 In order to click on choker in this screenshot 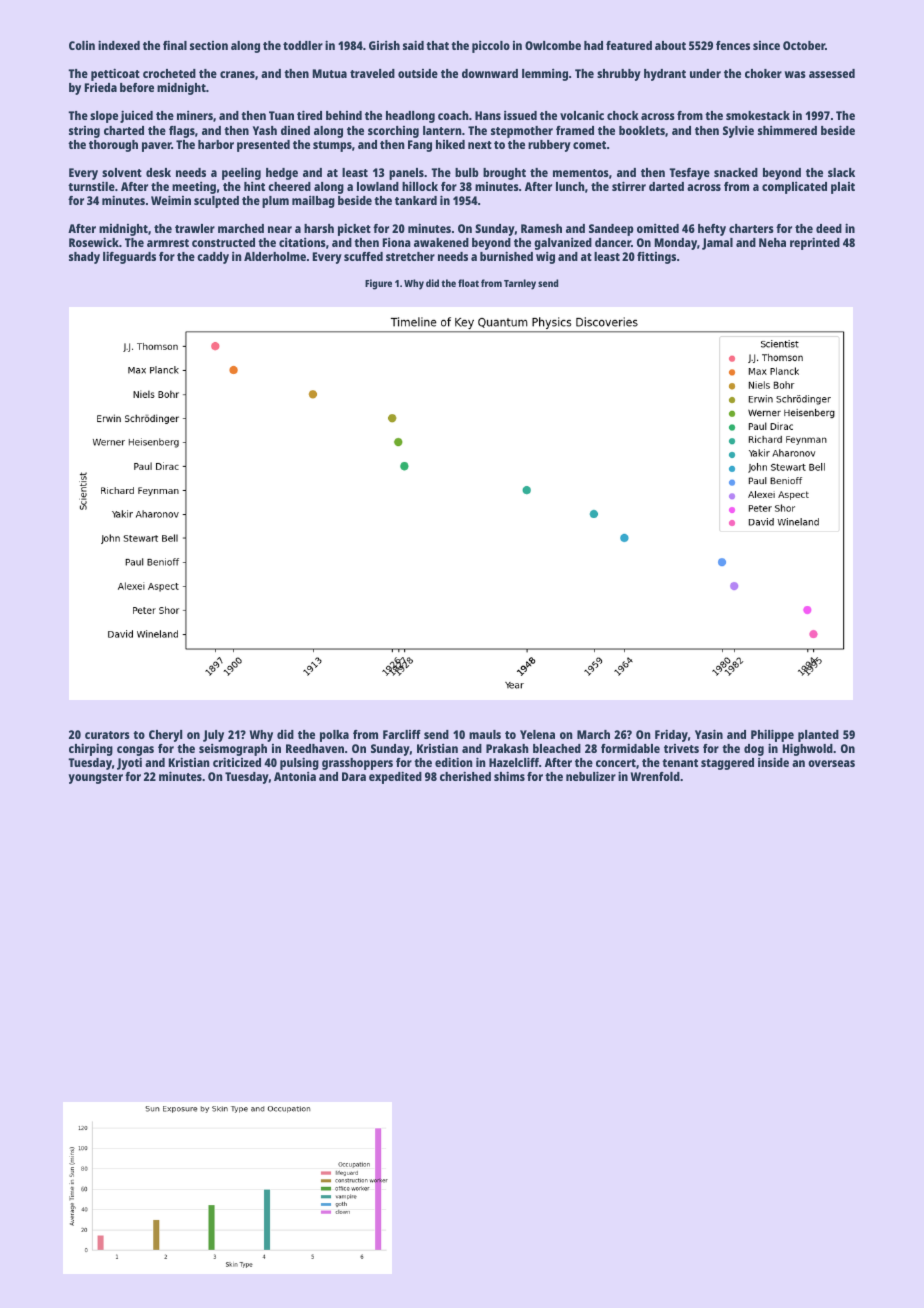, I will do `click(763, 73)`.
